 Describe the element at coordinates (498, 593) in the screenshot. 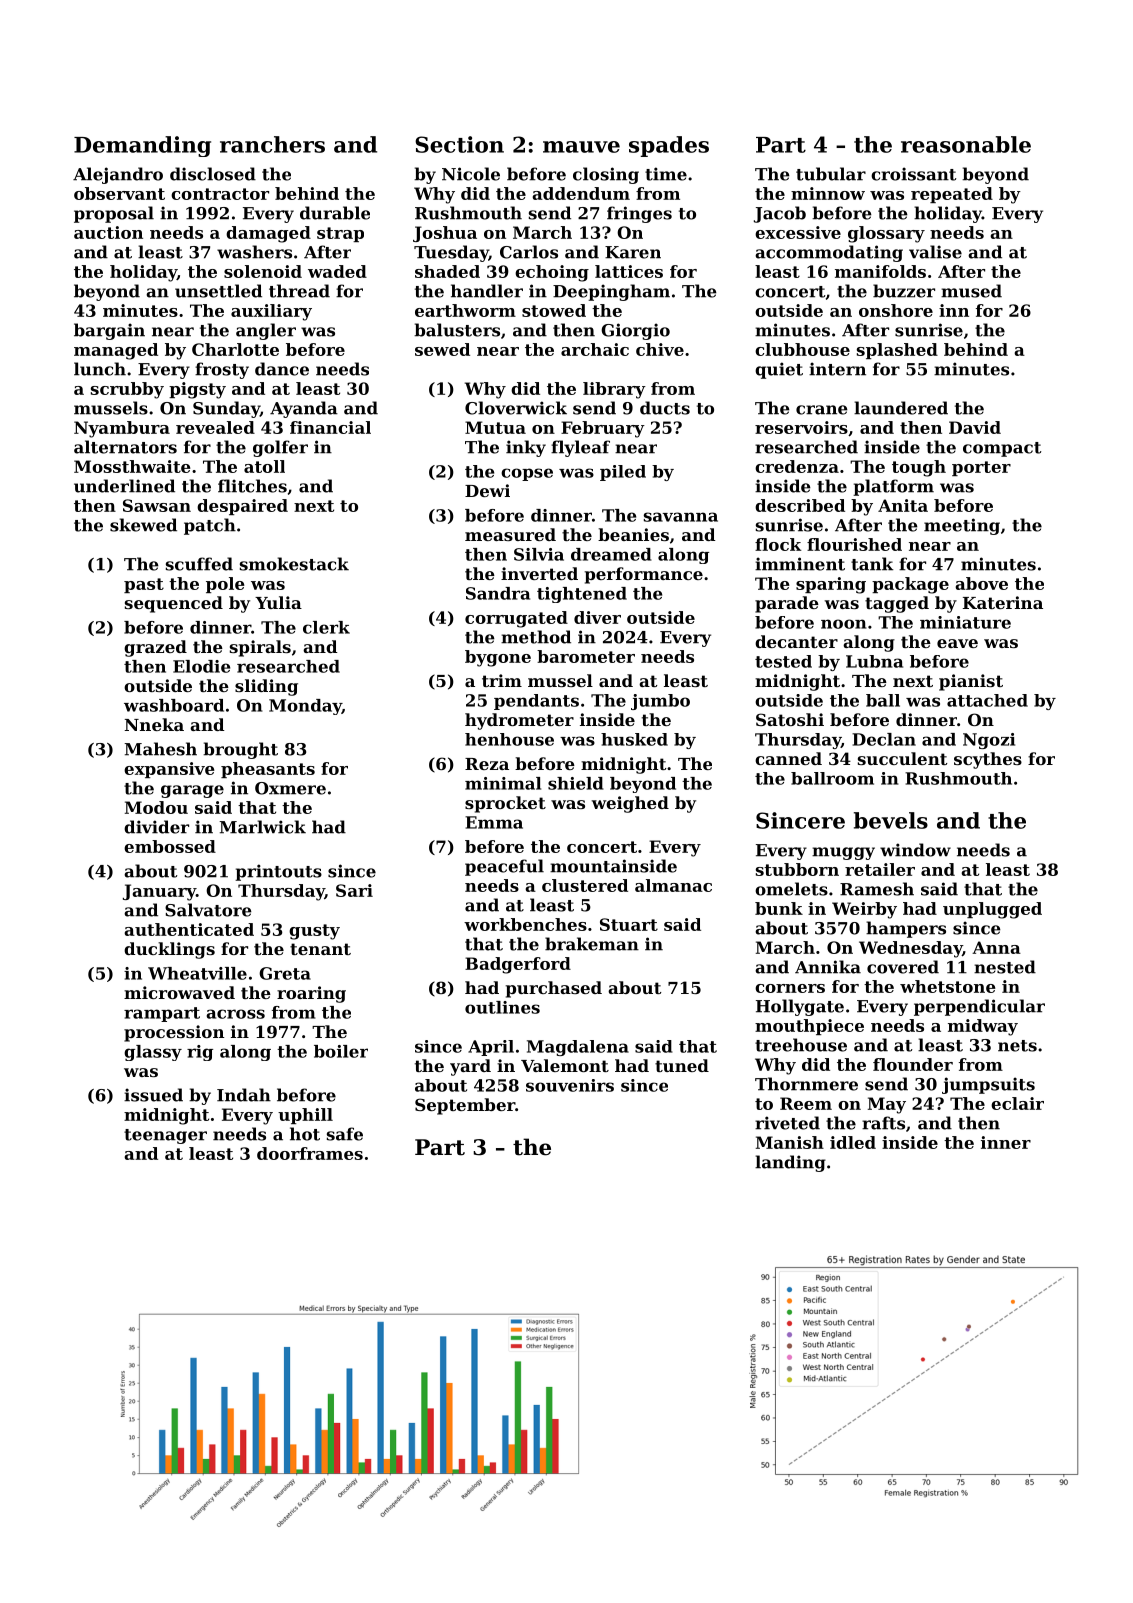

I see `Sandra` at that location.
